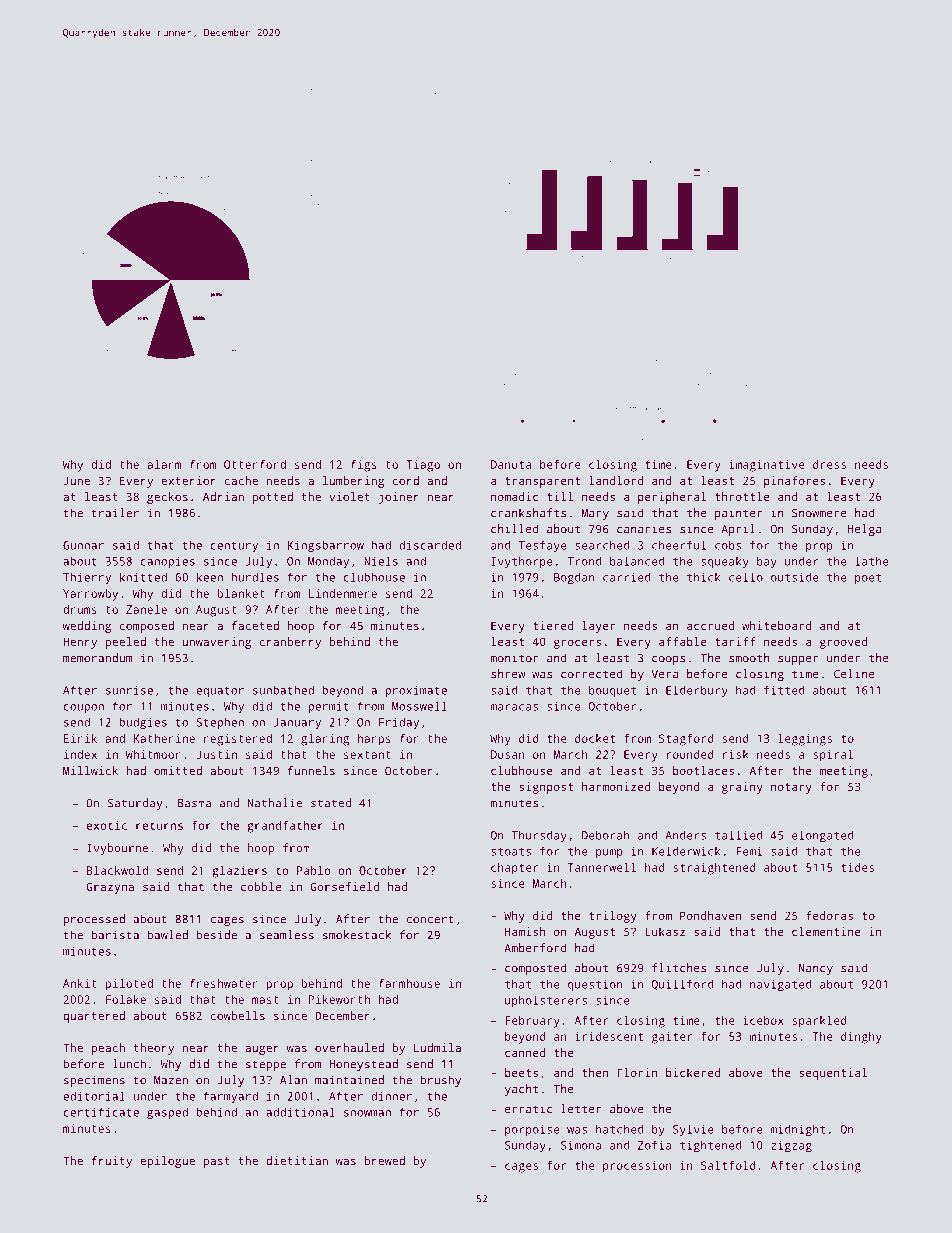  Describe the element at coordinates (637, 1167) in the document. I see `procession` at that location.
